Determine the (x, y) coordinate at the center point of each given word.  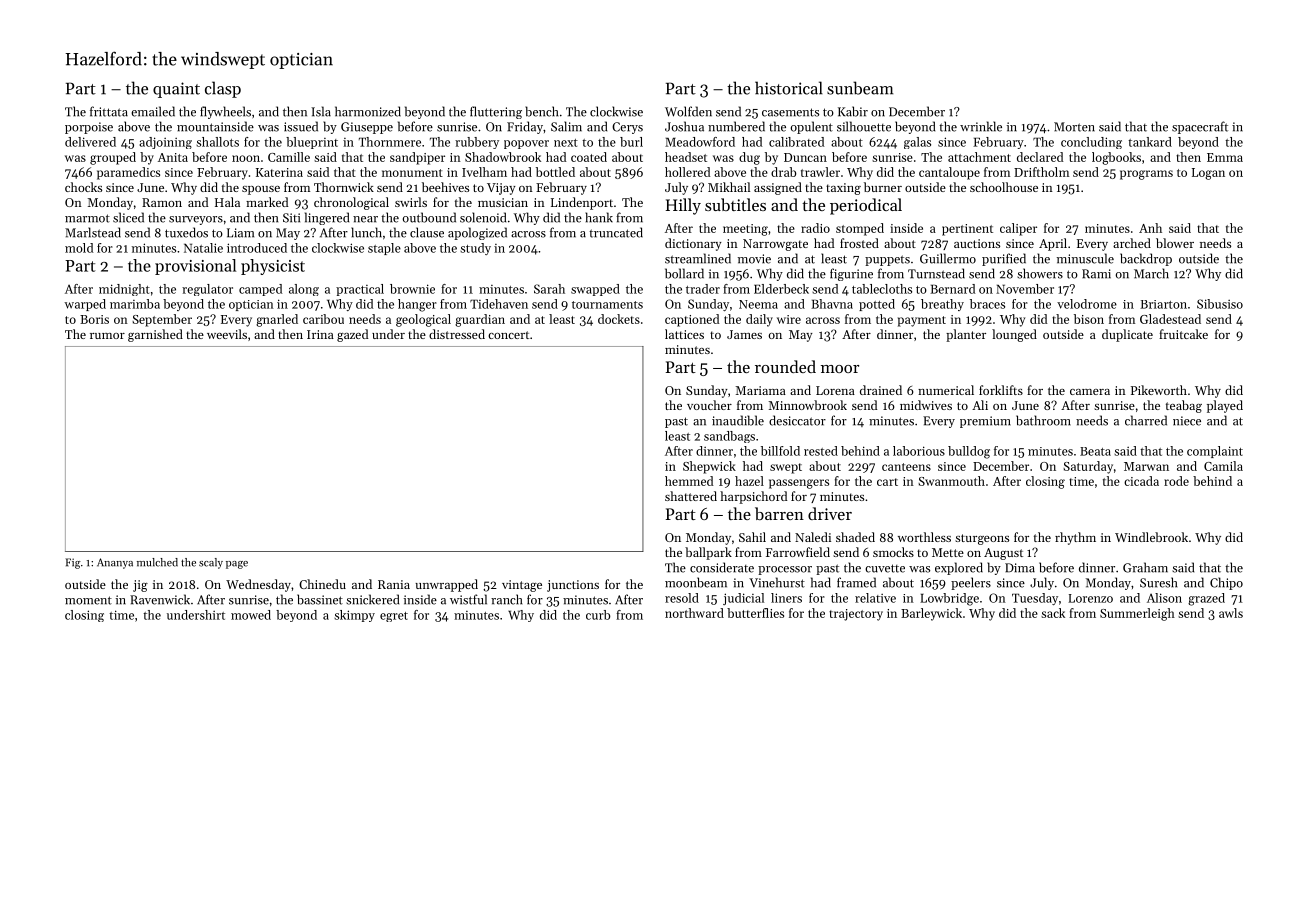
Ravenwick (160, 599)
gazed (353, 335)
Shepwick (709, 467)
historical (789, 88)
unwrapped (446, 585)
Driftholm (1041, 172)
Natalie (203, 248)
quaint (176, 90)
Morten (1074, 127)
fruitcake (1183, 334)
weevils (227, 334)
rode (1176, 481)
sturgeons (982, 539)
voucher (709, 405)
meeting (745, 230)
